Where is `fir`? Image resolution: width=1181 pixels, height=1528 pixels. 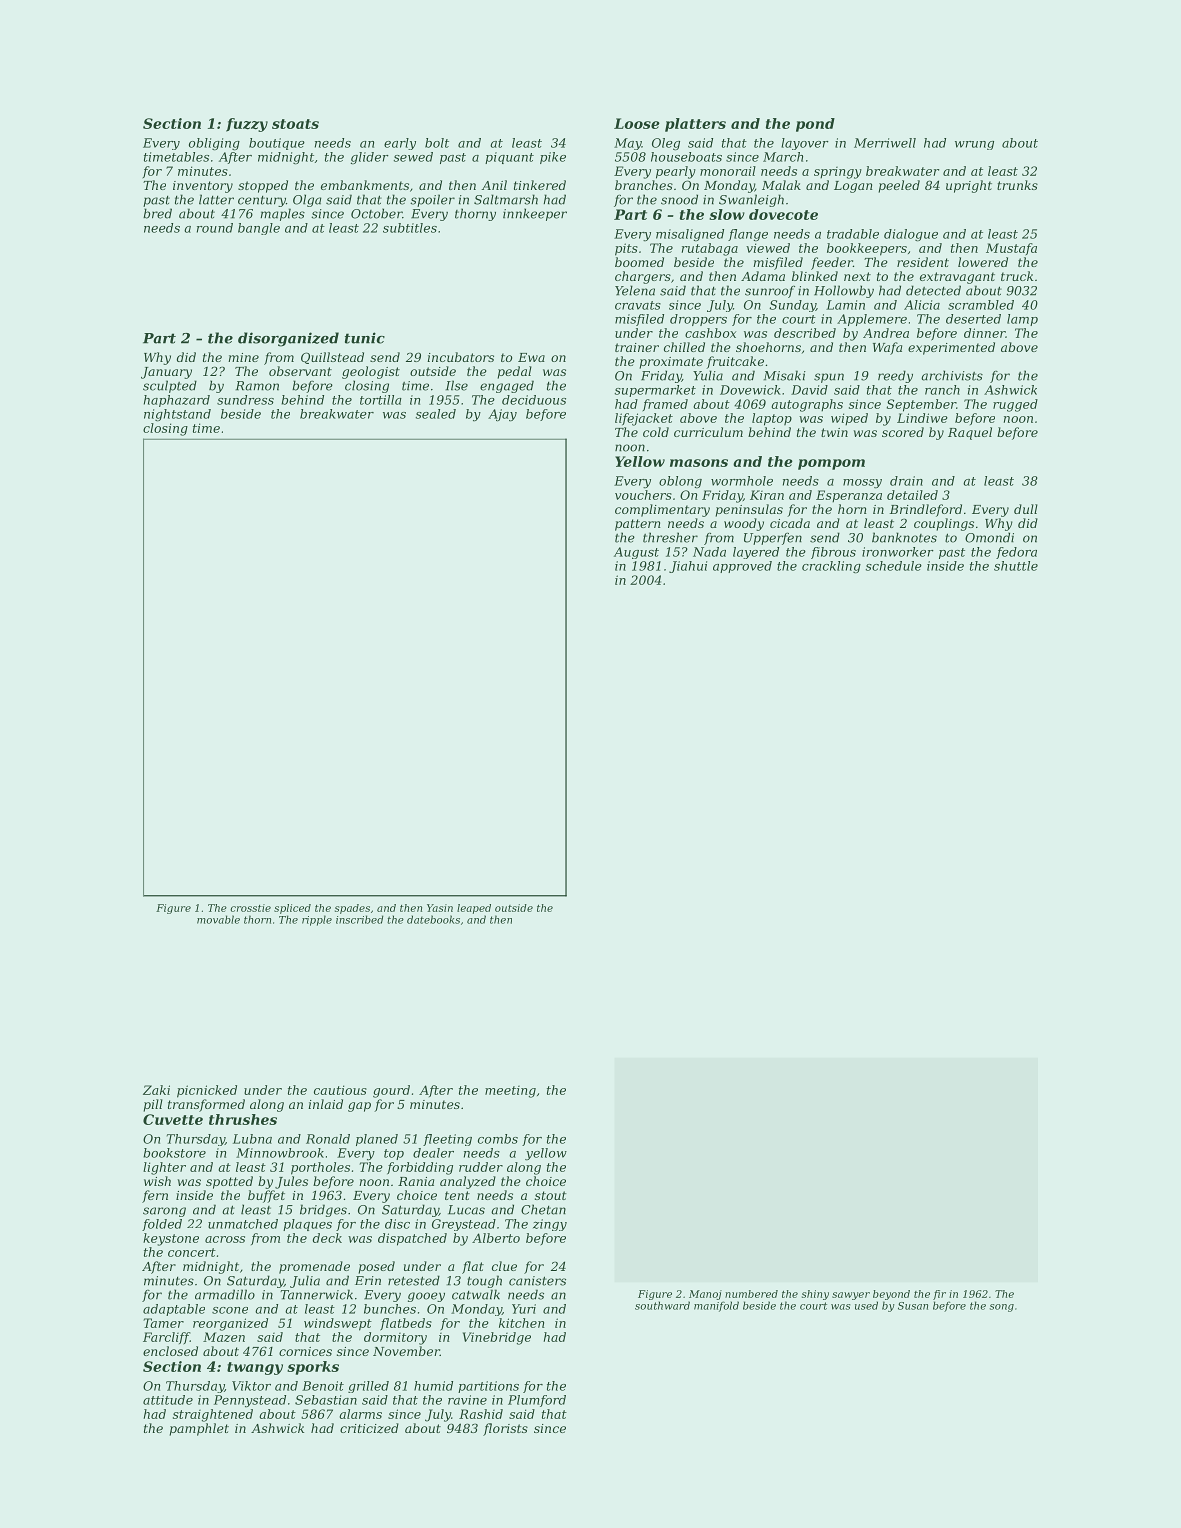 fir is located at coordinates (939, 1295).
